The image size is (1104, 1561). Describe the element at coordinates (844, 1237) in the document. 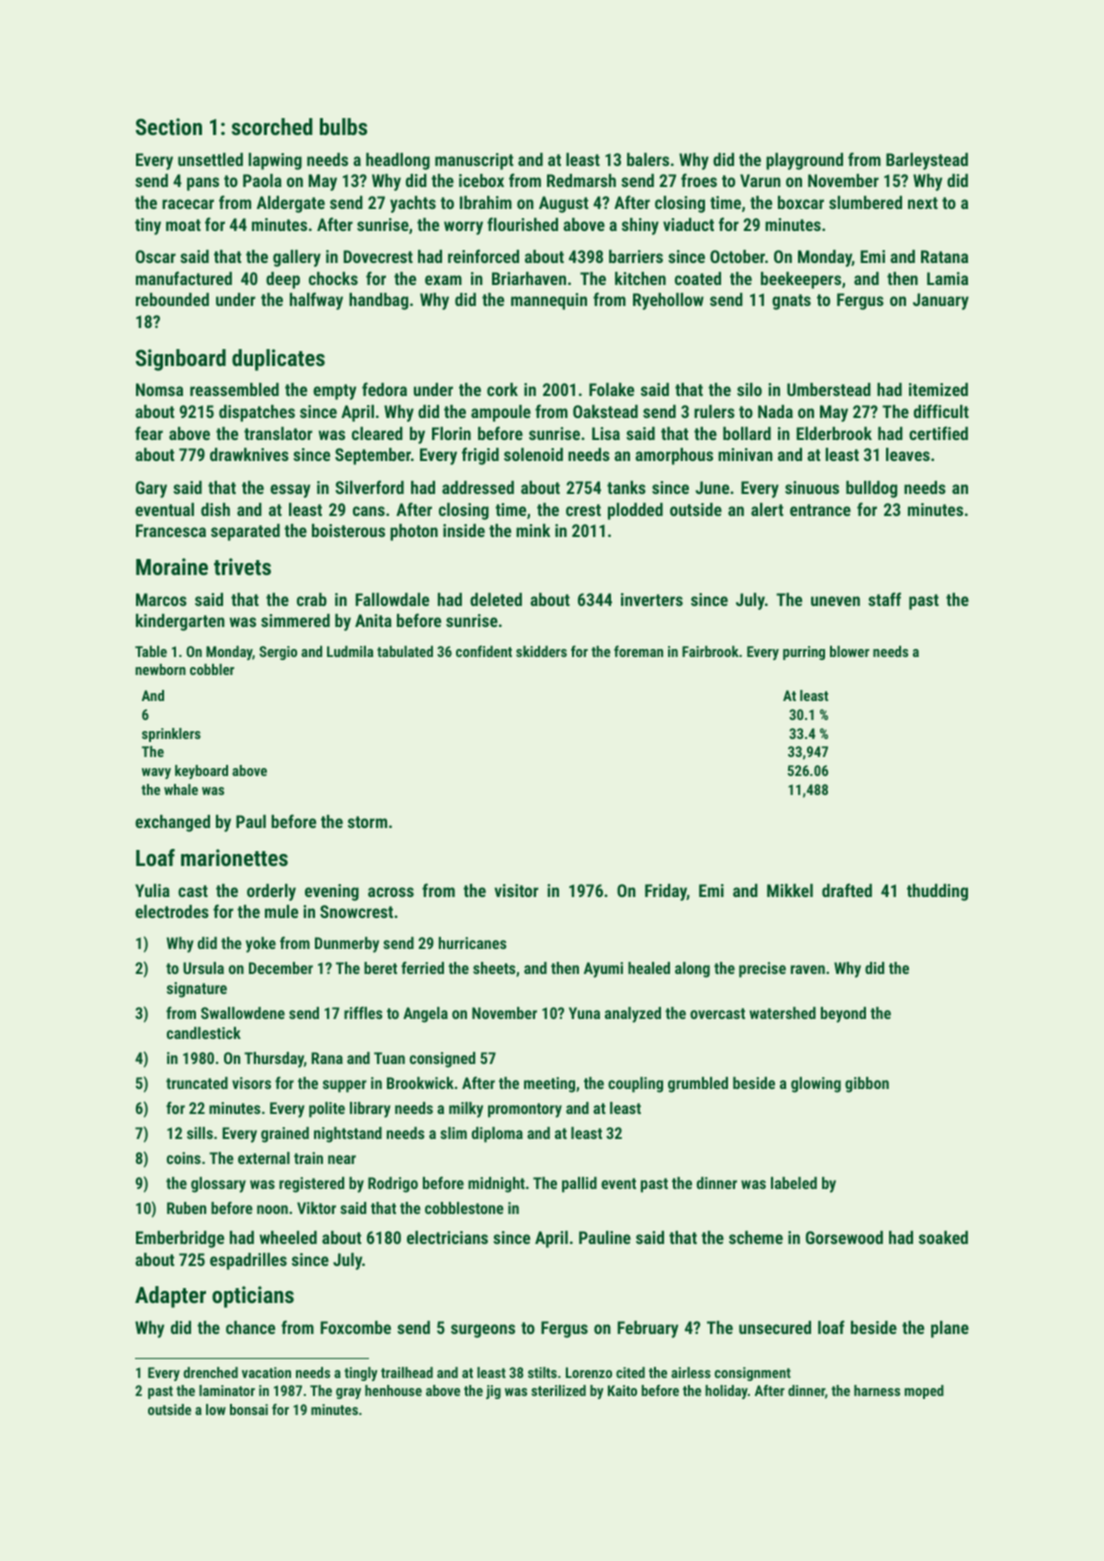

I see `Gorsewood` at that location.
